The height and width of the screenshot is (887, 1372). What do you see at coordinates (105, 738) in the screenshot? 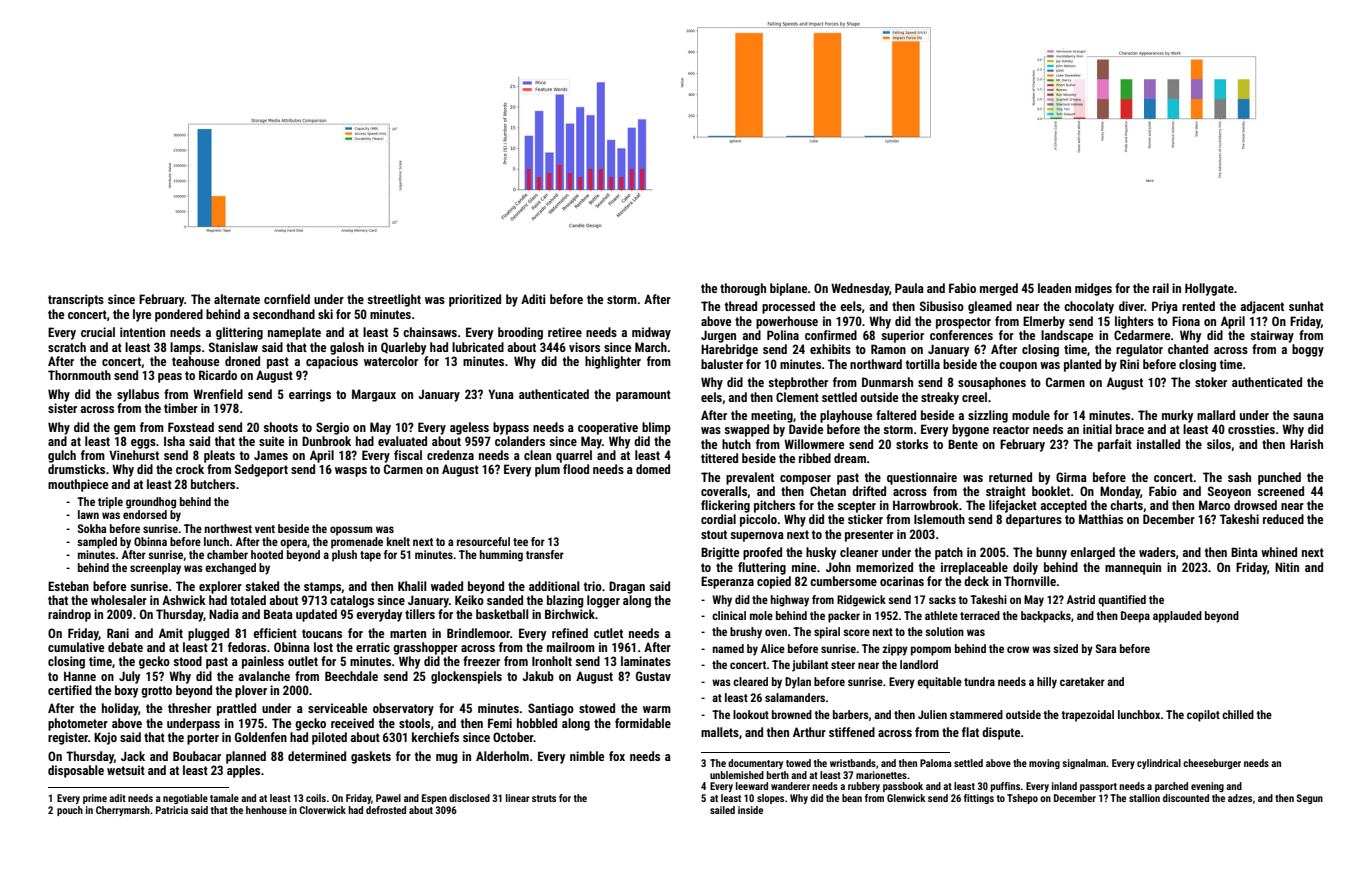
I see `Kojo` at bounding box center [105, 738].
